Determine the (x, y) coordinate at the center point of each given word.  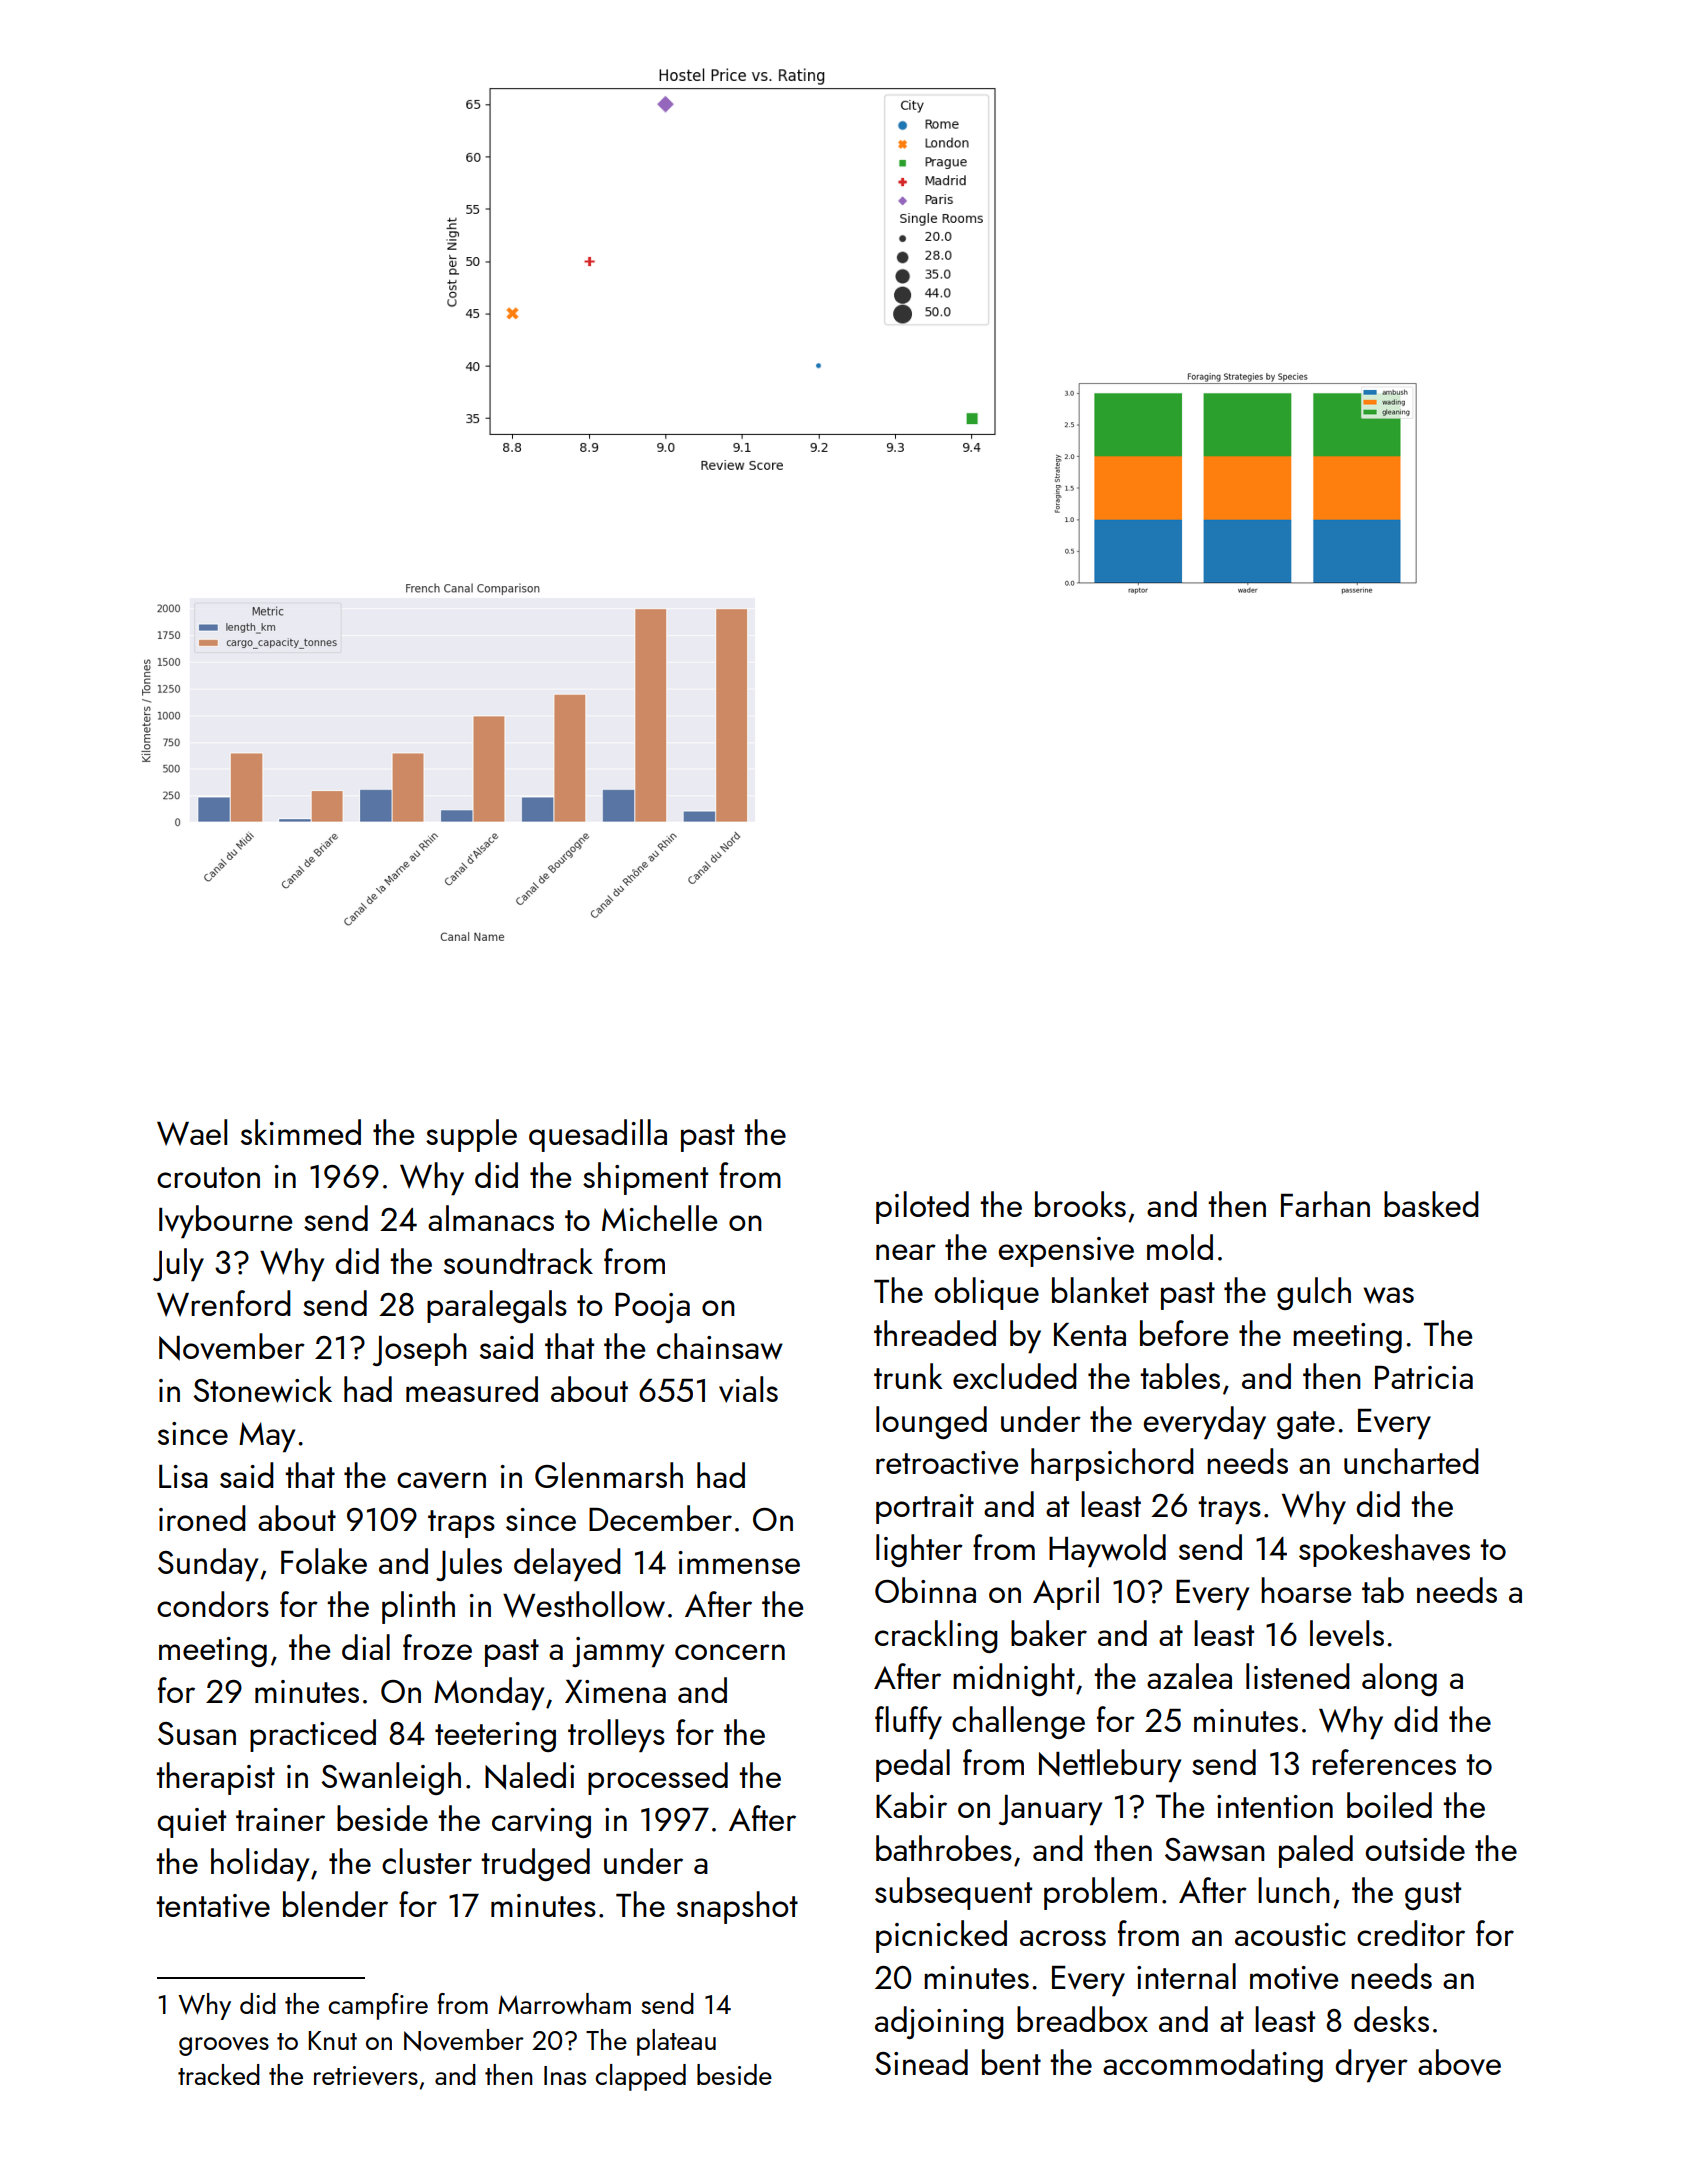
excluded (1015, 1376)
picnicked (941, 1936)
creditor (1411, 1933)
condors (213, 1604)
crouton (208, 1177)
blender (335, 1904)
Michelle (659, 1218)
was (1388, 1295)
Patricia (1424, 1377)
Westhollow (584, 1604)
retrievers (366, 2075)
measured (472, 1389)
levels (1347, 1633)
